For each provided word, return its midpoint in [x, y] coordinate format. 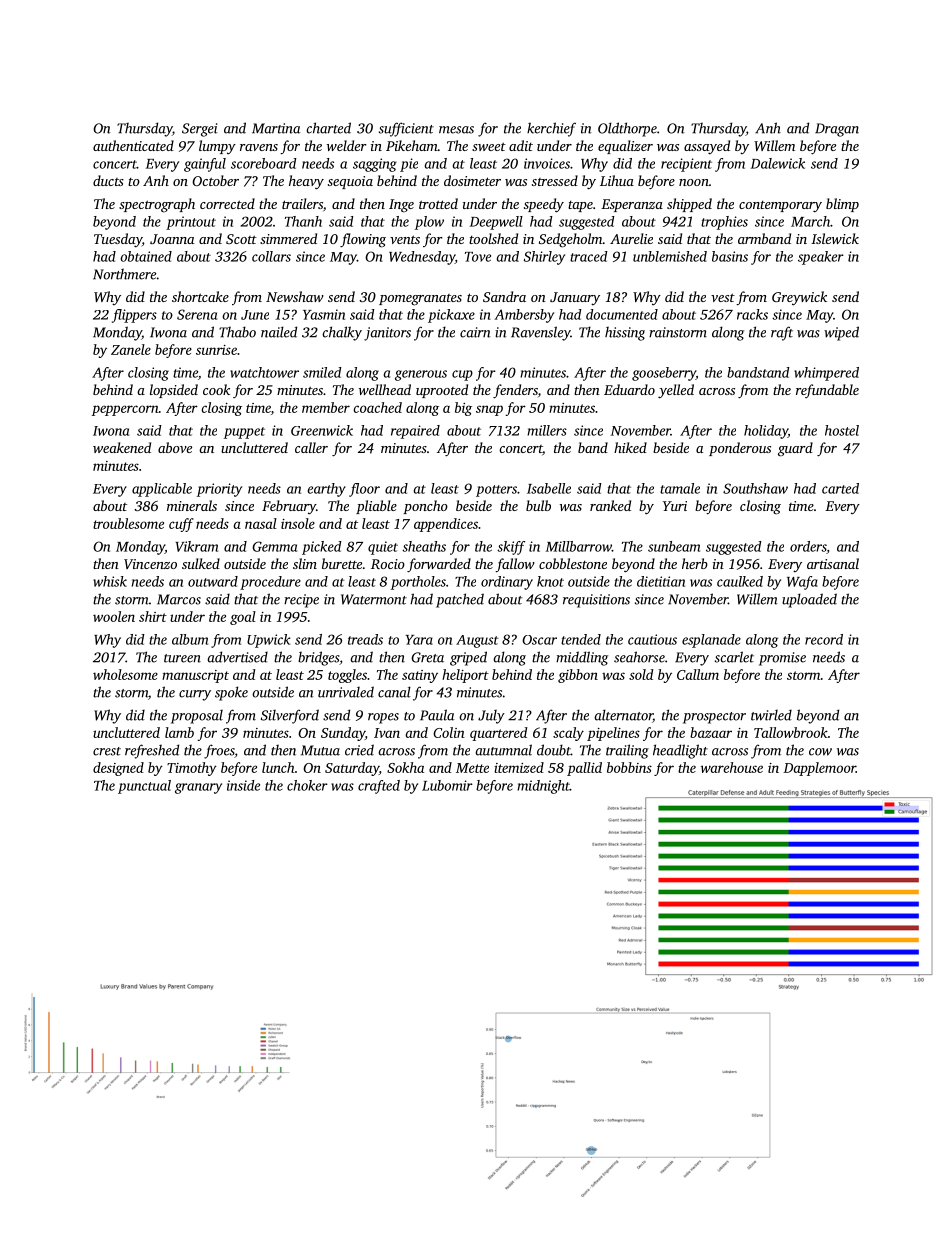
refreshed [152, 751]
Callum [698, 674]
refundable [827, 391]
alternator [623, 716]
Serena [197, 314]
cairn [475, 332]
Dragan [837, 130]
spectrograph [157, 205]
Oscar [539, 640]
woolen [114, 616]
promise [782, 659]
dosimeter [472, 180]
